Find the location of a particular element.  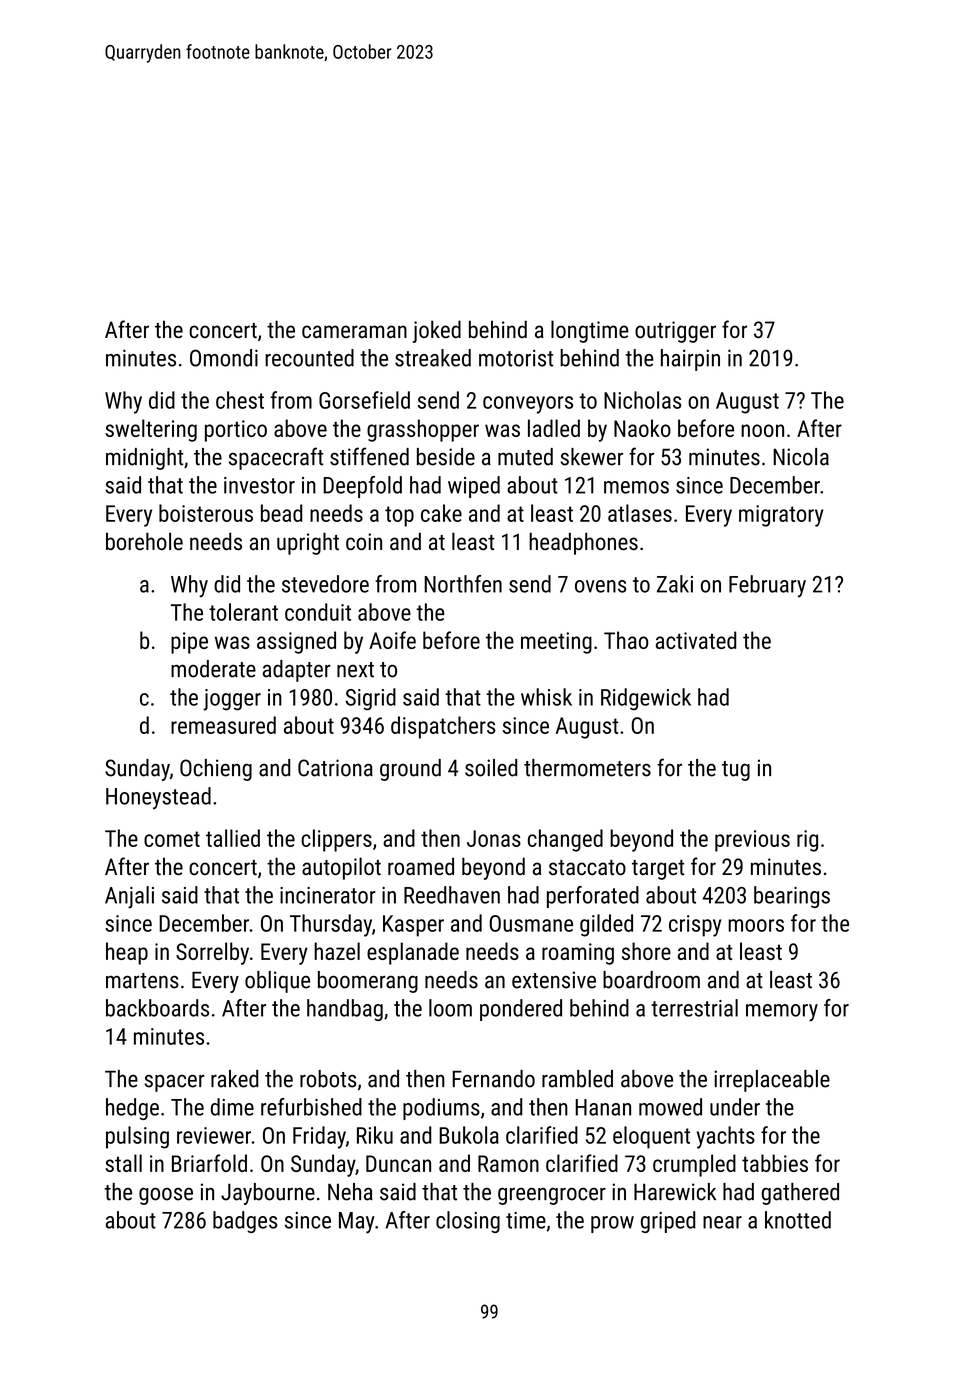

whisk is located at coordinates (546, 697).
